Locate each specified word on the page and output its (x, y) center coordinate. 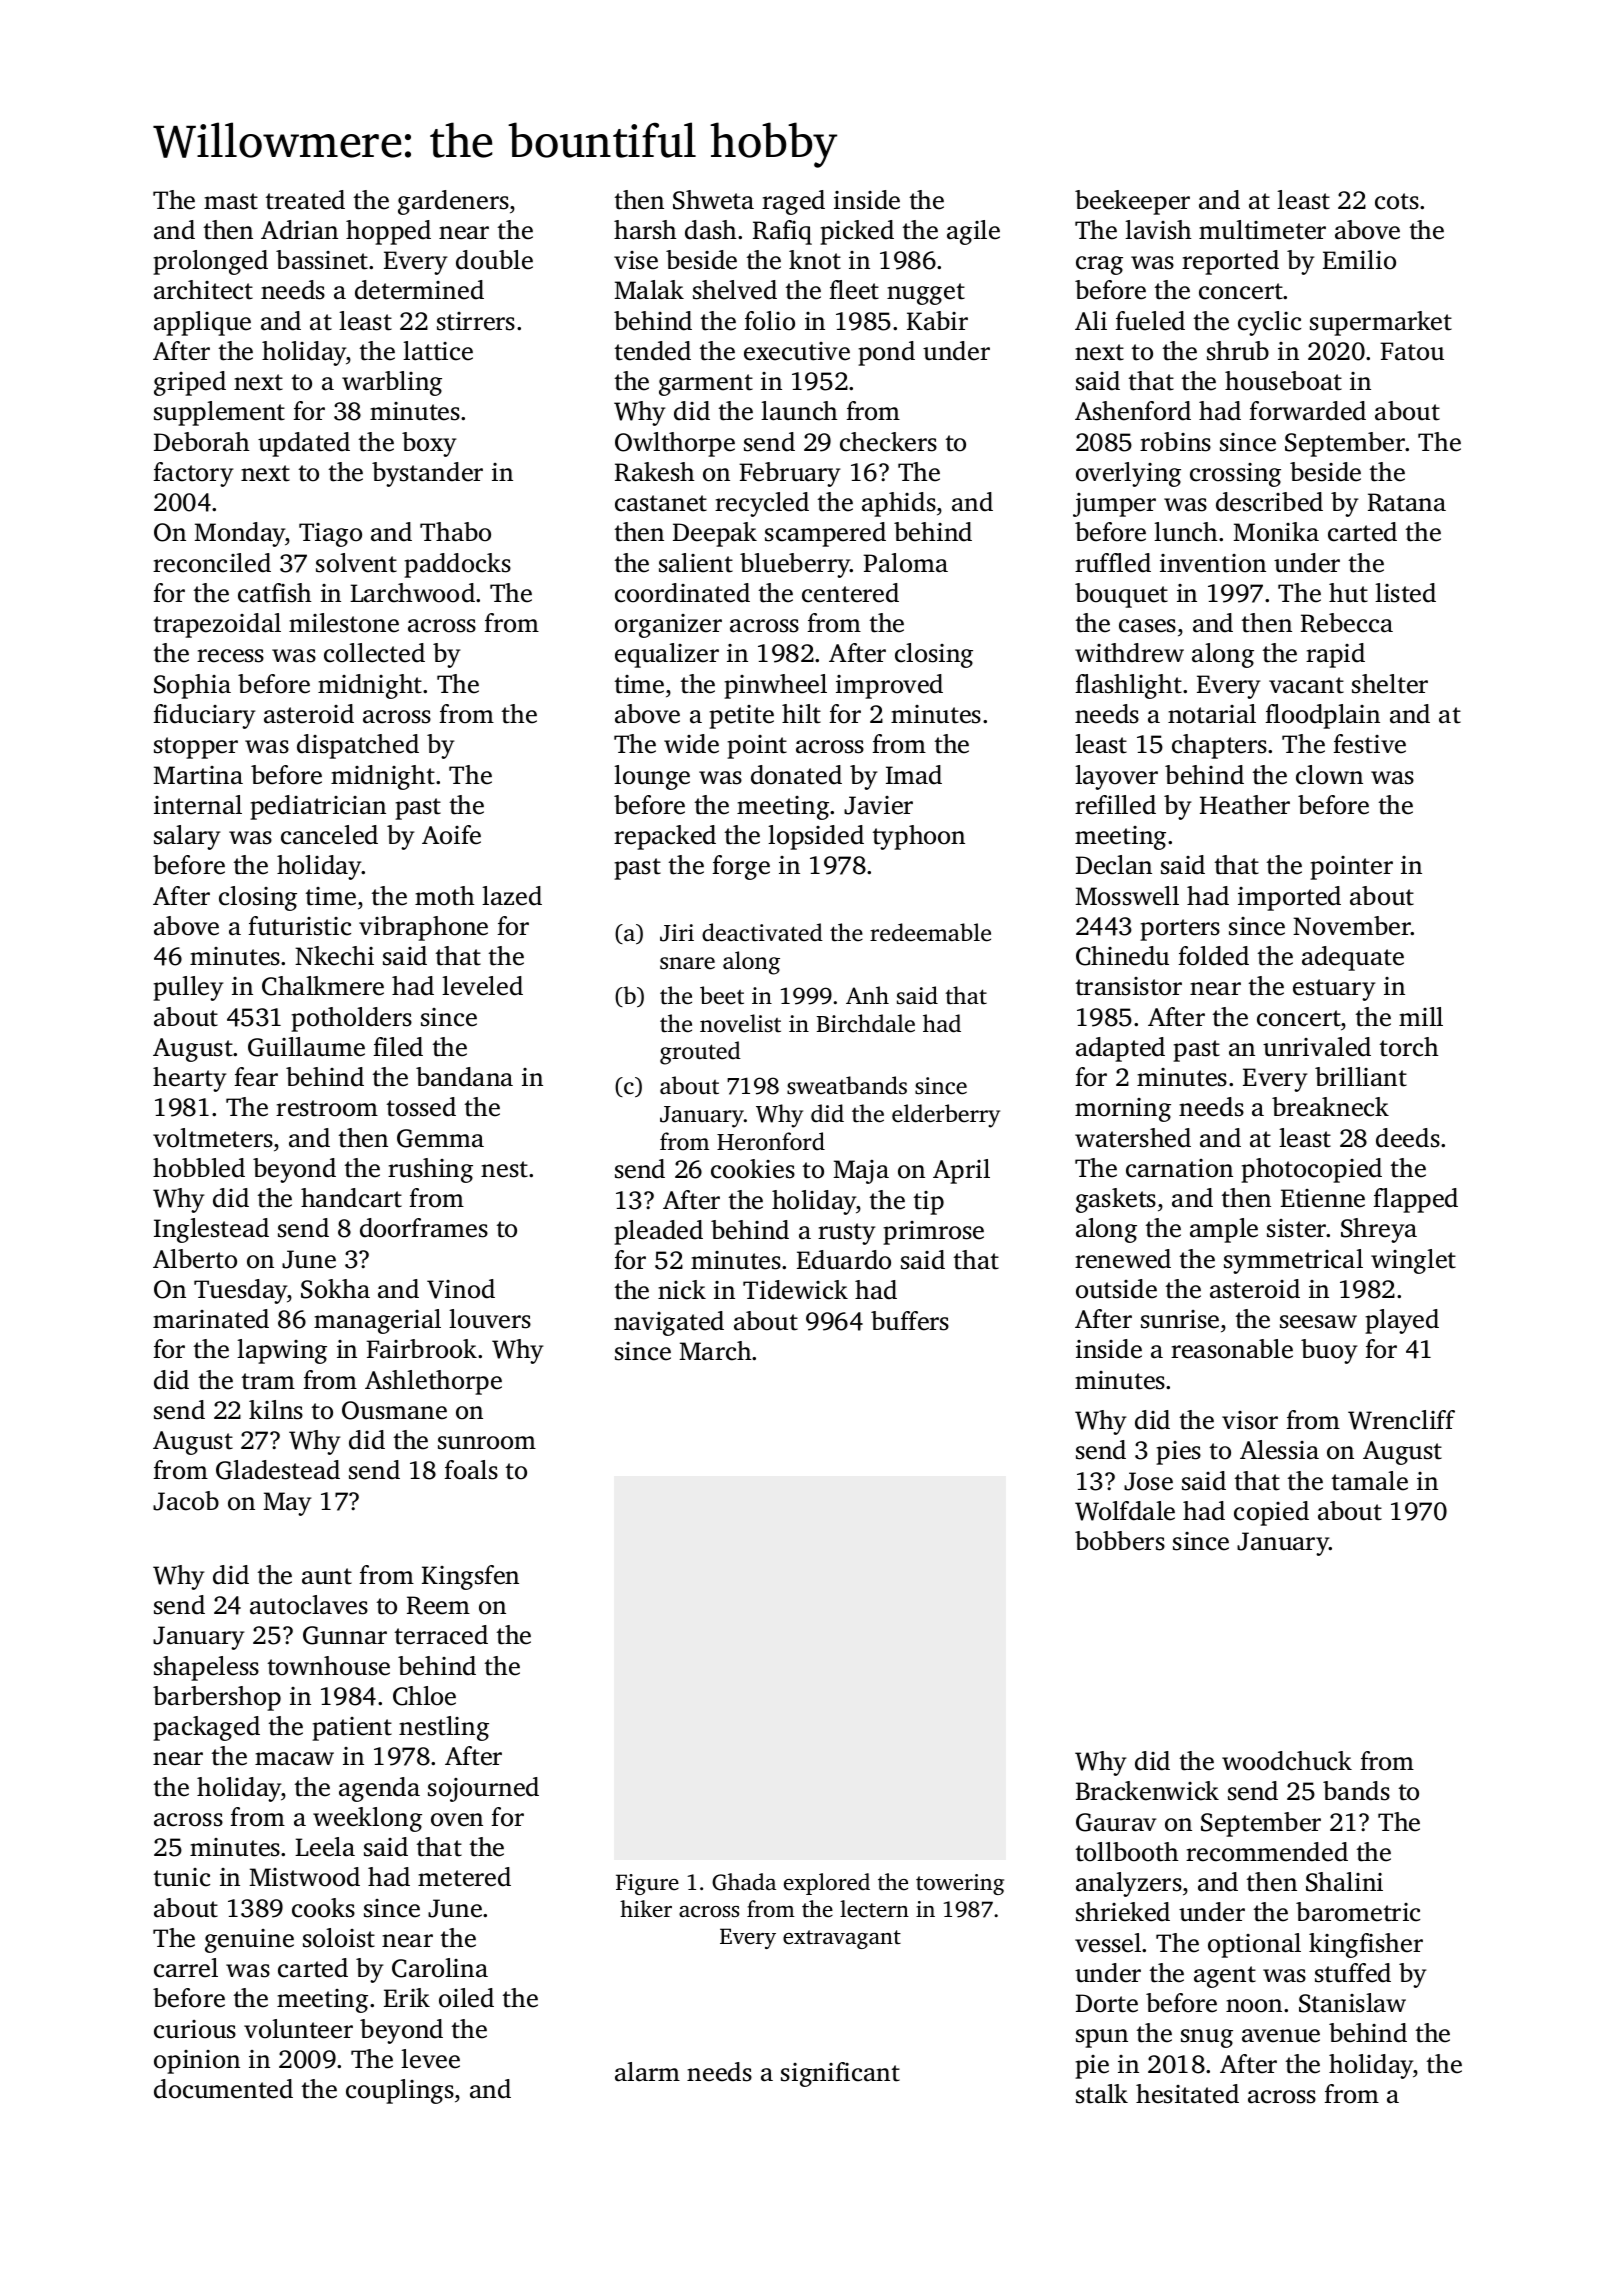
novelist (740, 1023)
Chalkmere (323, 986)
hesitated (1187, 2094)
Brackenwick (1147, 1791)
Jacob (186, 1501)
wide (691, 744)
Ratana (1407, 502)
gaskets (1116, 1200)
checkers (888, 442)
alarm (647, 2072)
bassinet (322, 260)
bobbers (1120, 1541)
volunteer (298, 2029)
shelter (1390, 684)
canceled (329, 835)
